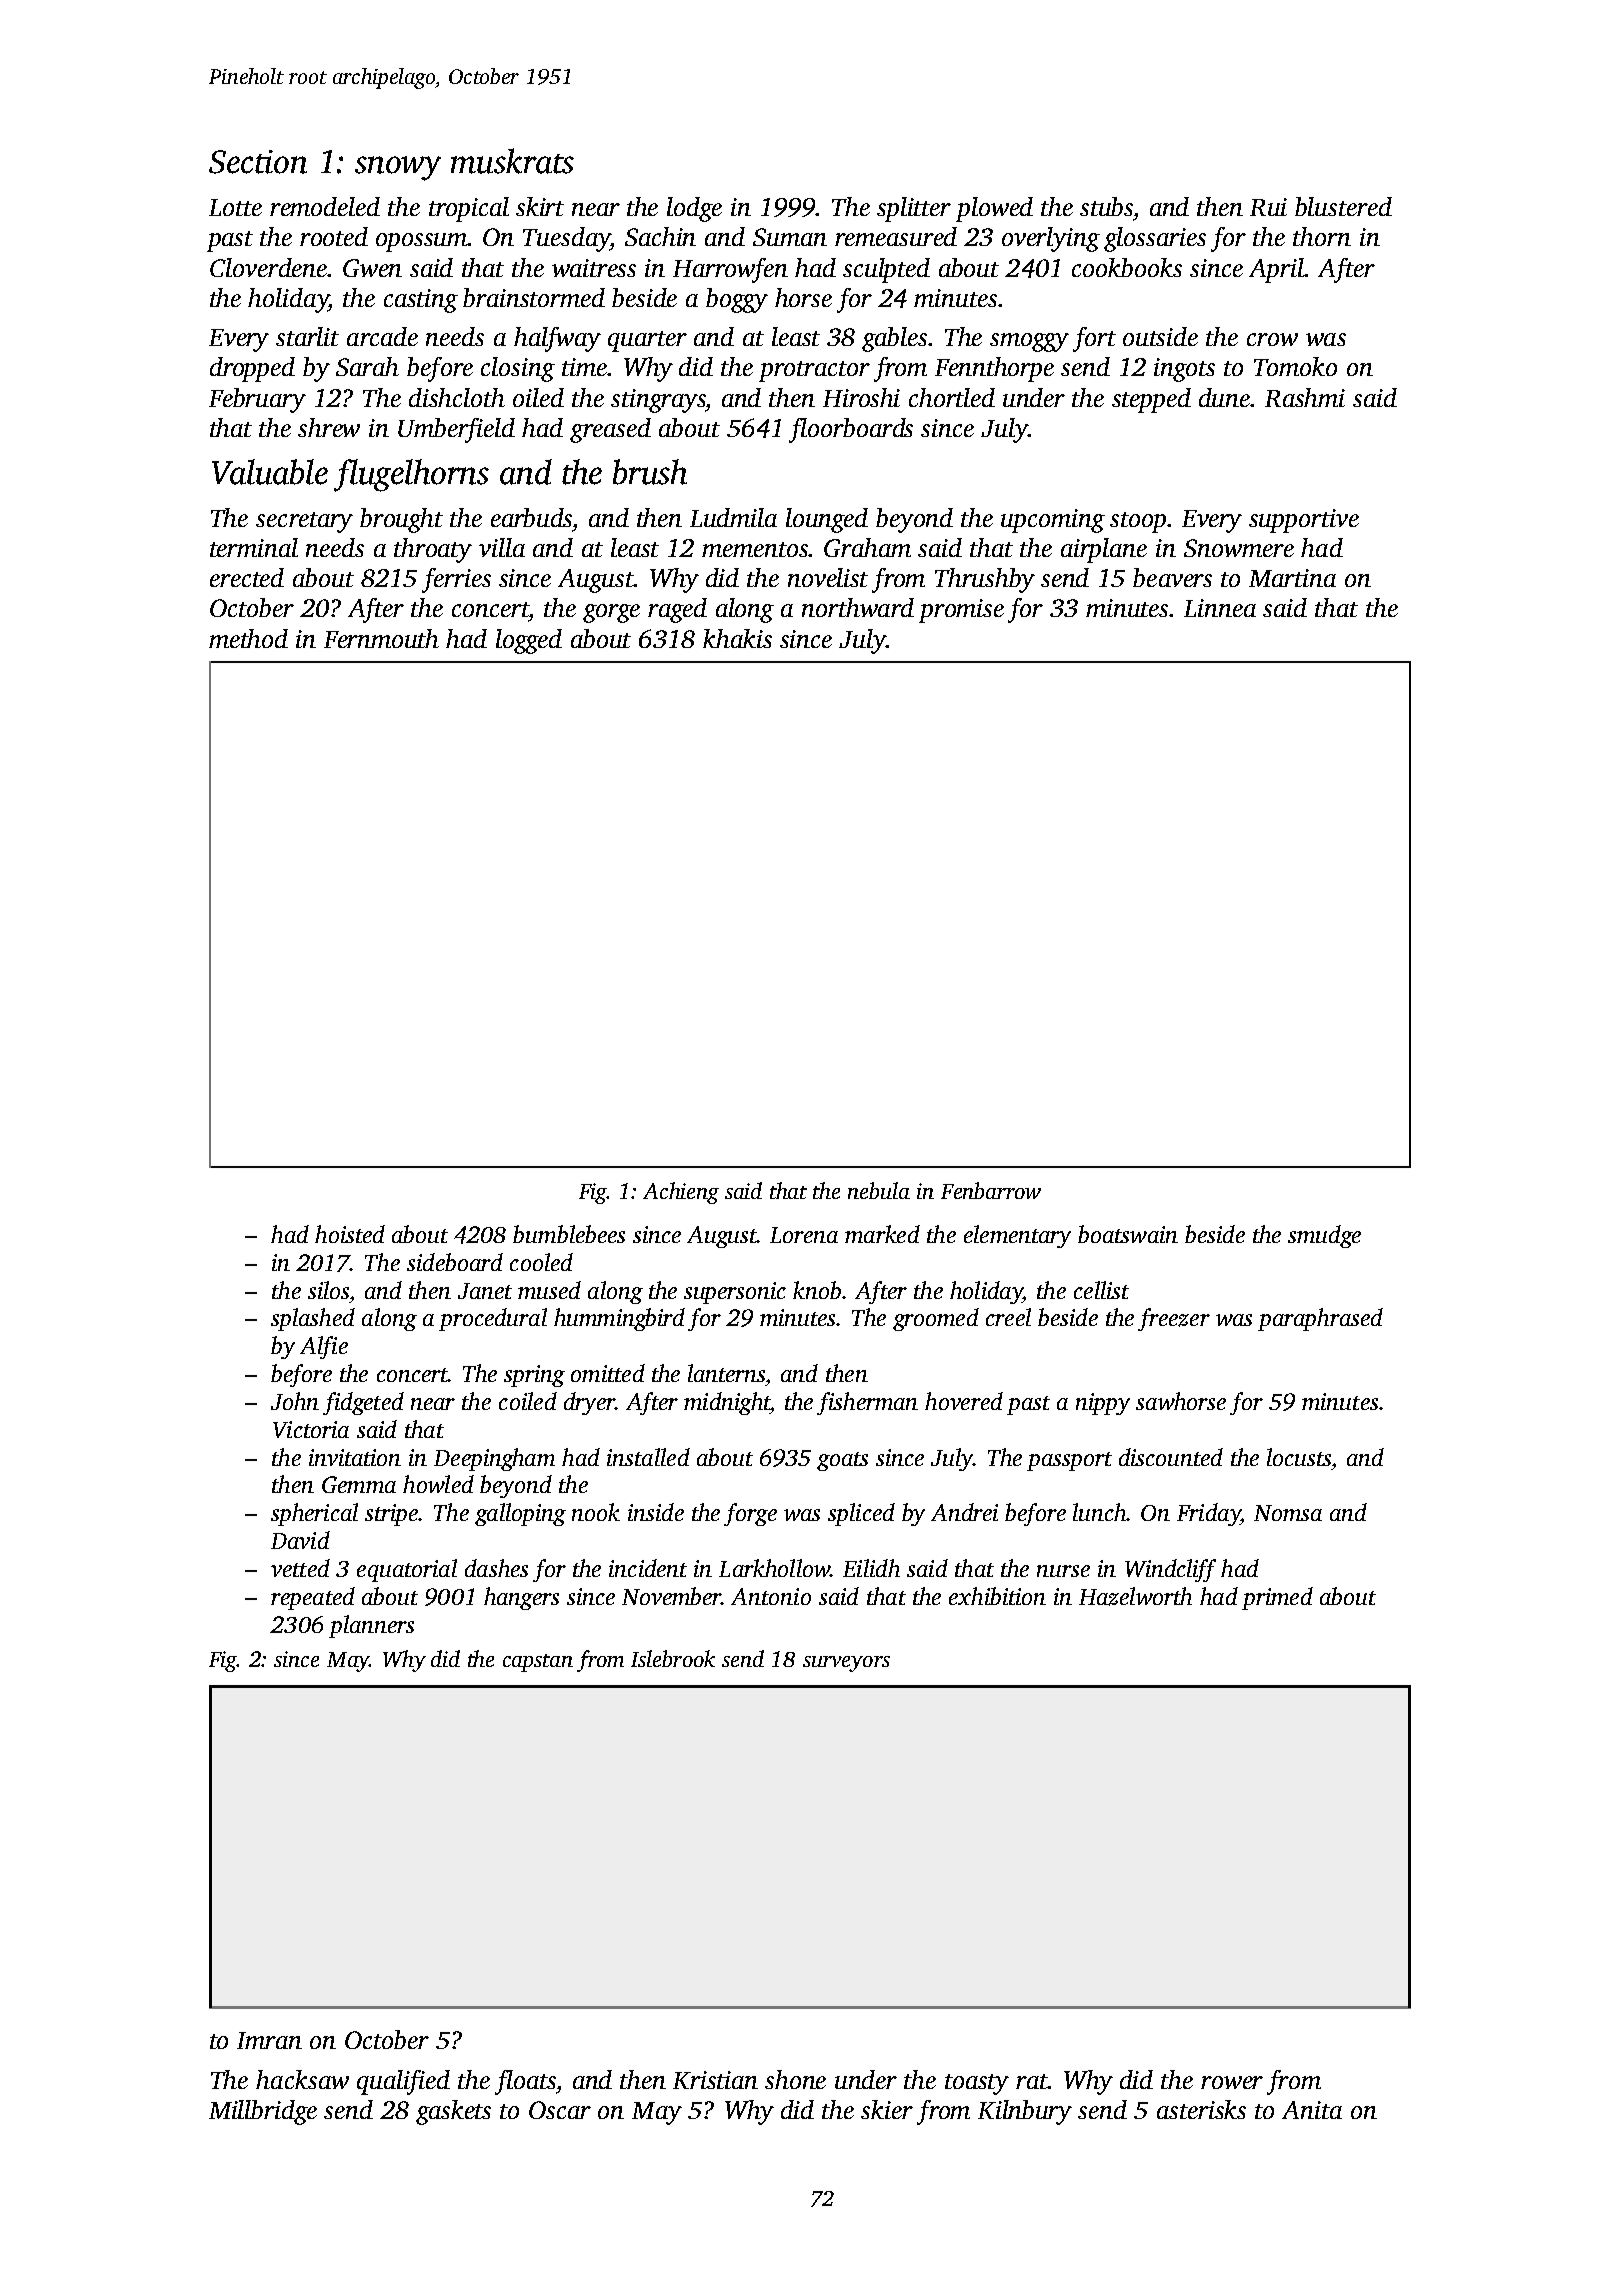 The image size is (1620, 2292). Describe the element at coordinates (529, 641) in the screenshot. I see `logged` at that location.
